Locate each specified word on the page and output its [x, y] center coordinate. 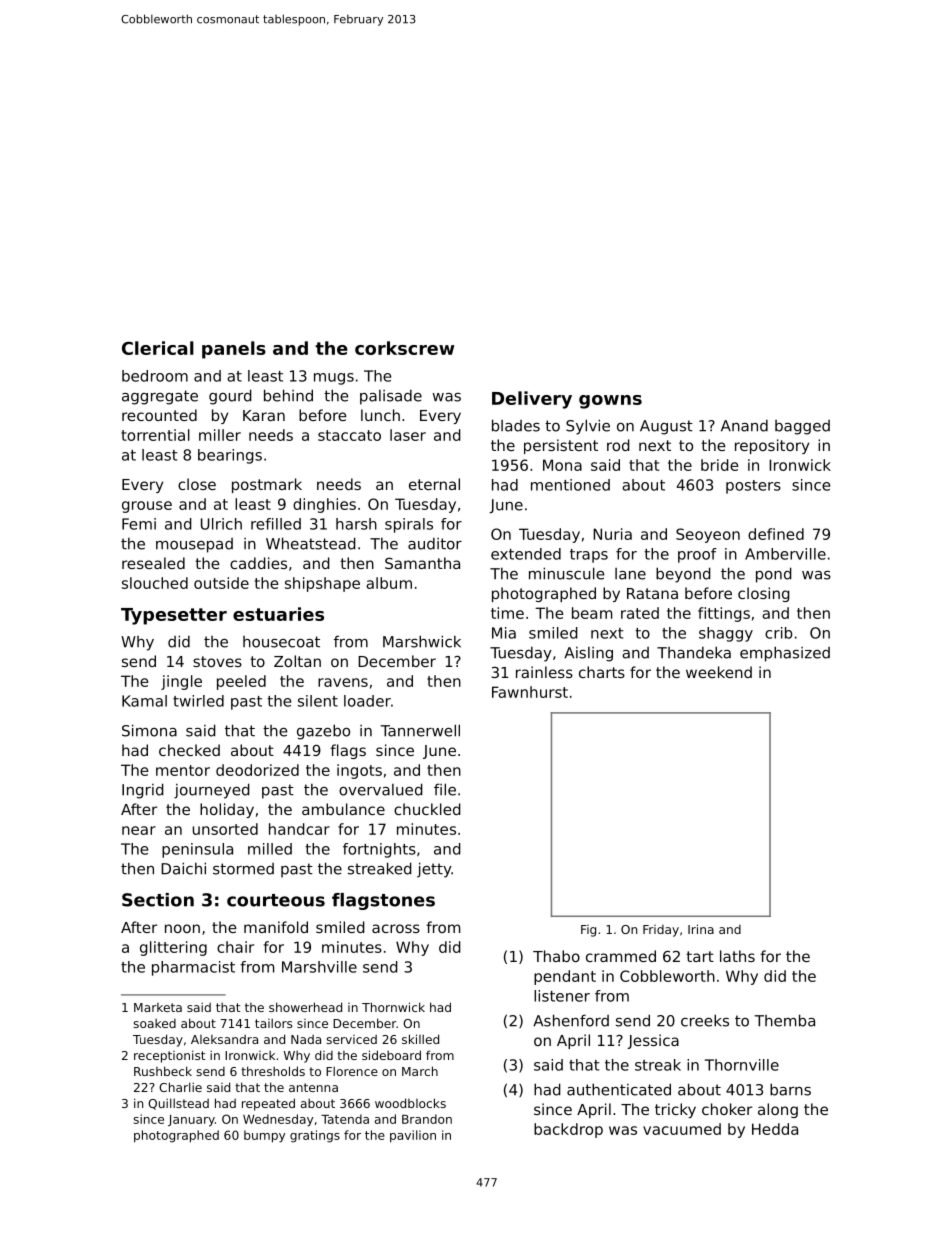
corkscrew [404, 348]
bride [720, 465]
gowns [610, 402]
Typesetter [174, 616]
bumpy [264, 1136]
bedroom [155, 376]
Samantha [422, 563]
